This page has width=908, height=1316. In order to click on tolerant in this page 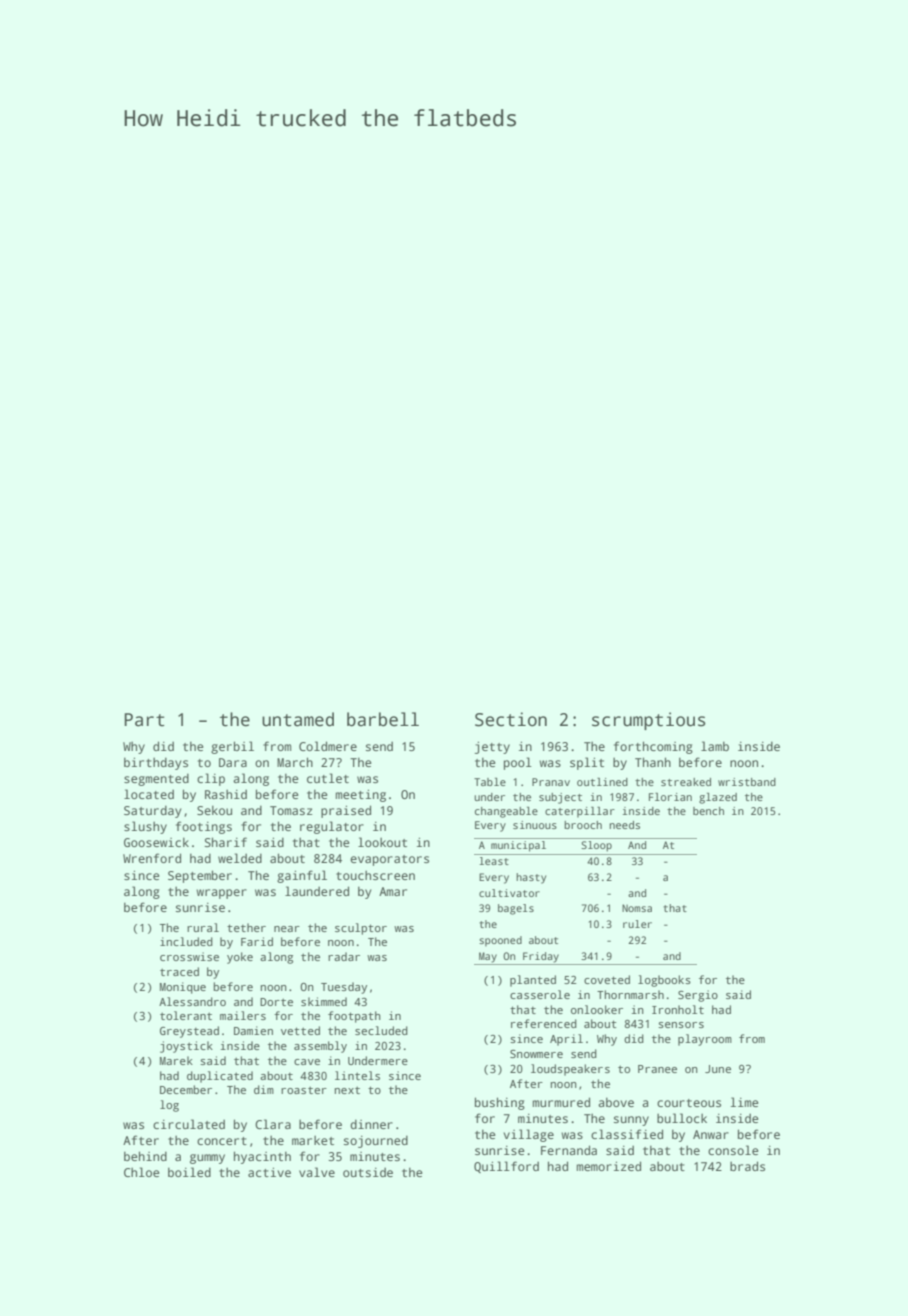, I will do `click(186, 1015)`.
